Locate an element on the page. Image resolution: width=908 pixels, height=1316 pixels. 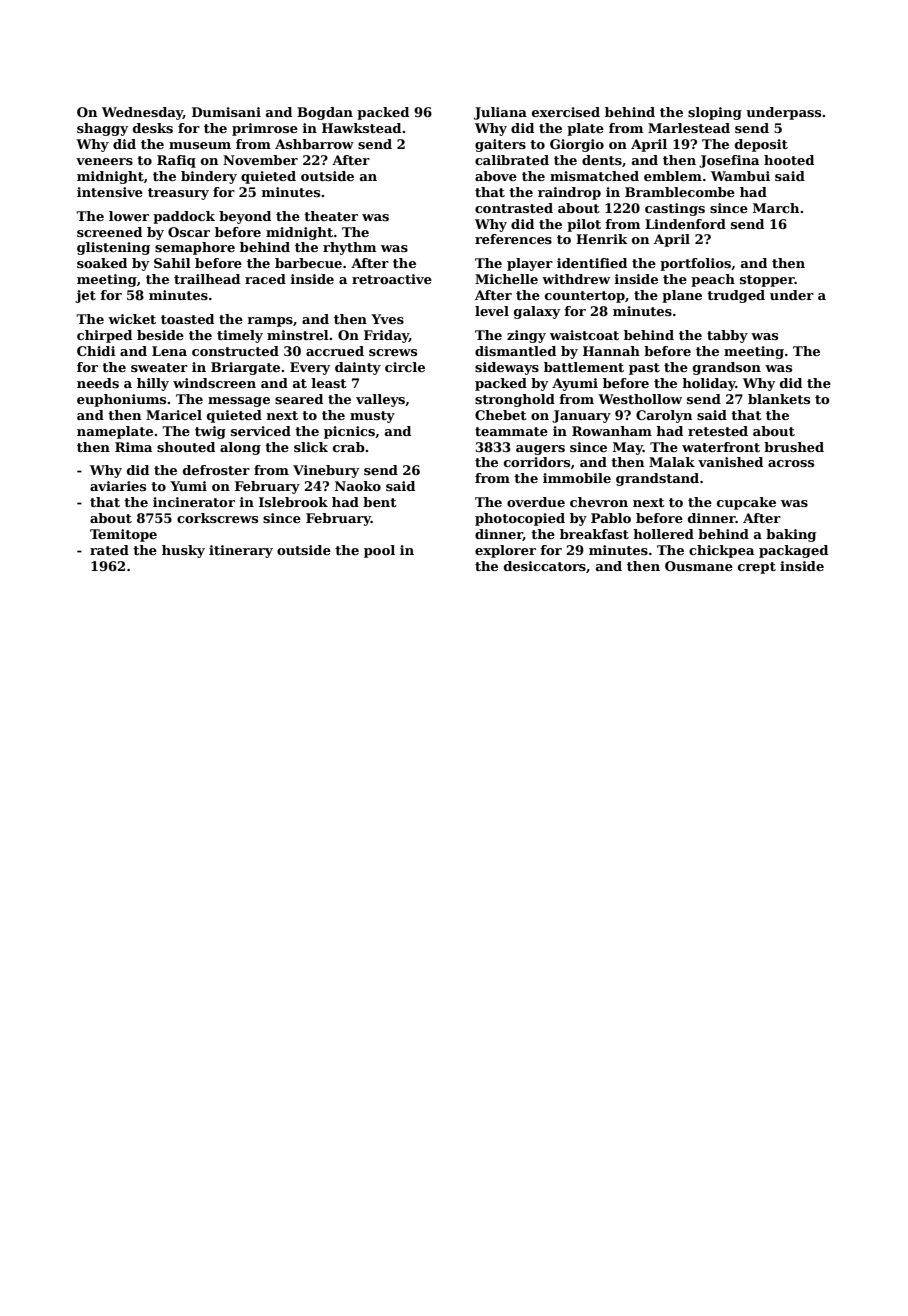
hooted is located at coordinates (789, 160).
